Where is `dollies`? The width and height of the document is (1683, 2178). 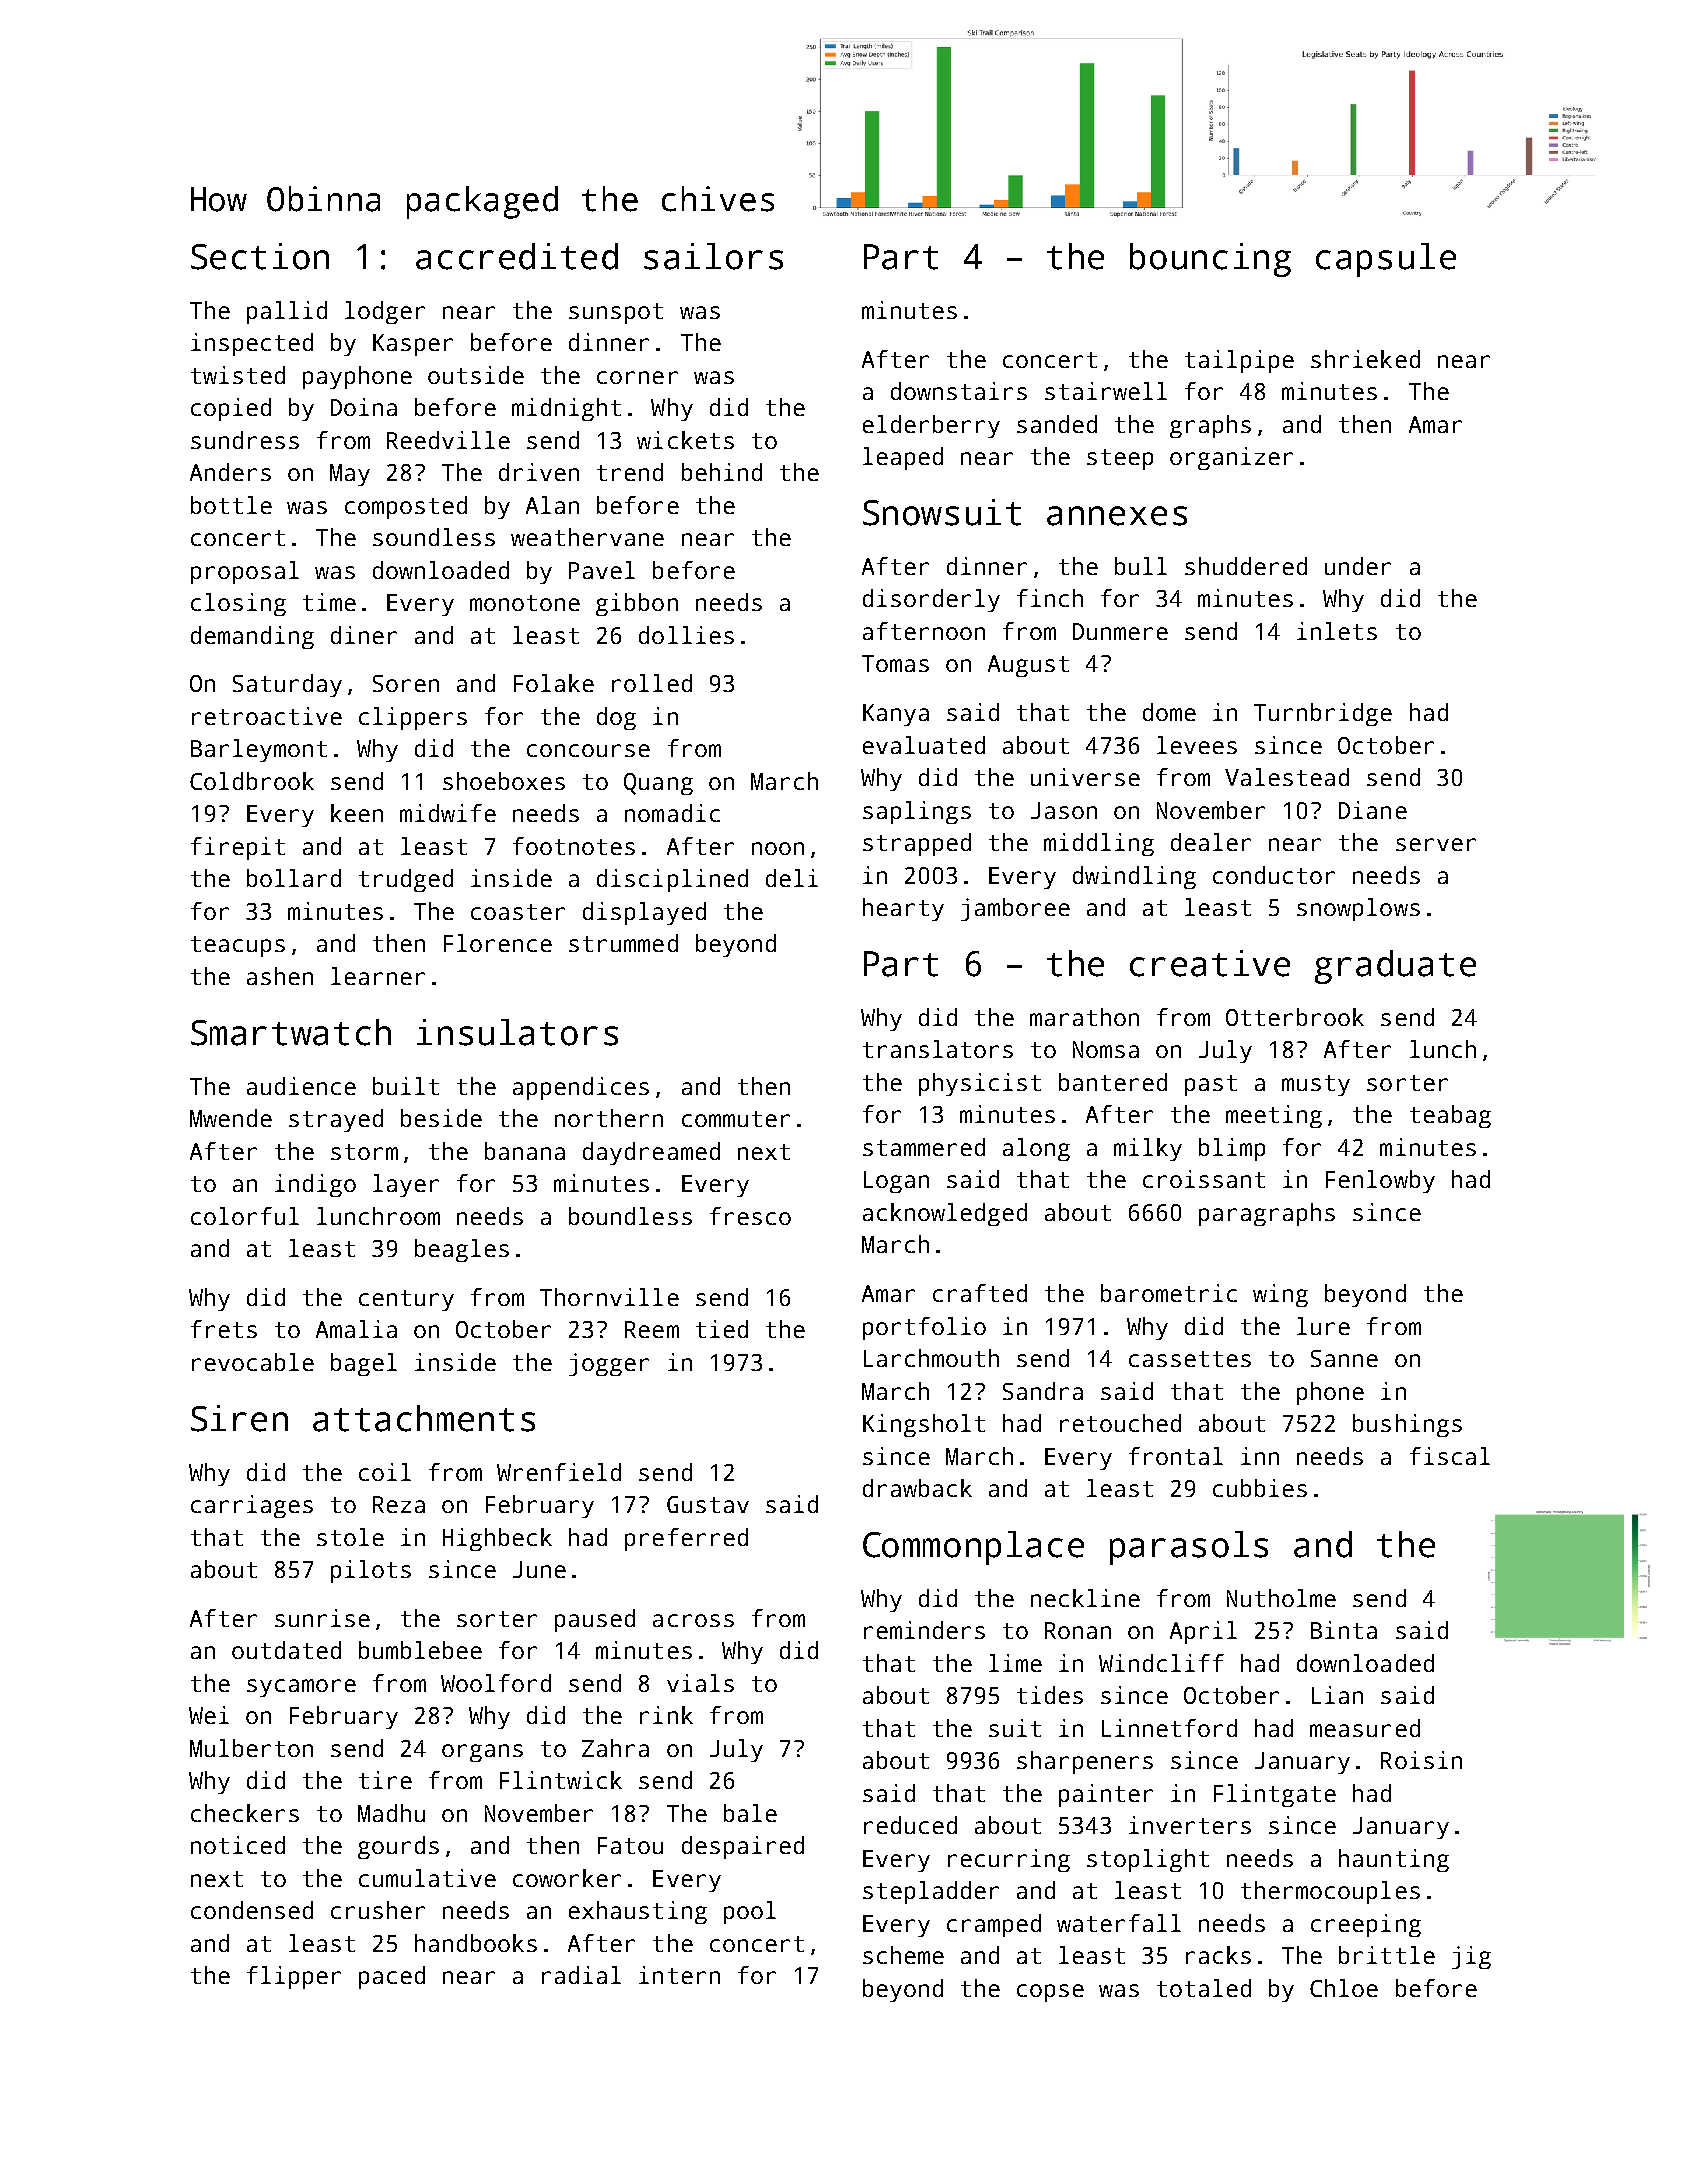
dollies is located at coordinates (686, 635).
